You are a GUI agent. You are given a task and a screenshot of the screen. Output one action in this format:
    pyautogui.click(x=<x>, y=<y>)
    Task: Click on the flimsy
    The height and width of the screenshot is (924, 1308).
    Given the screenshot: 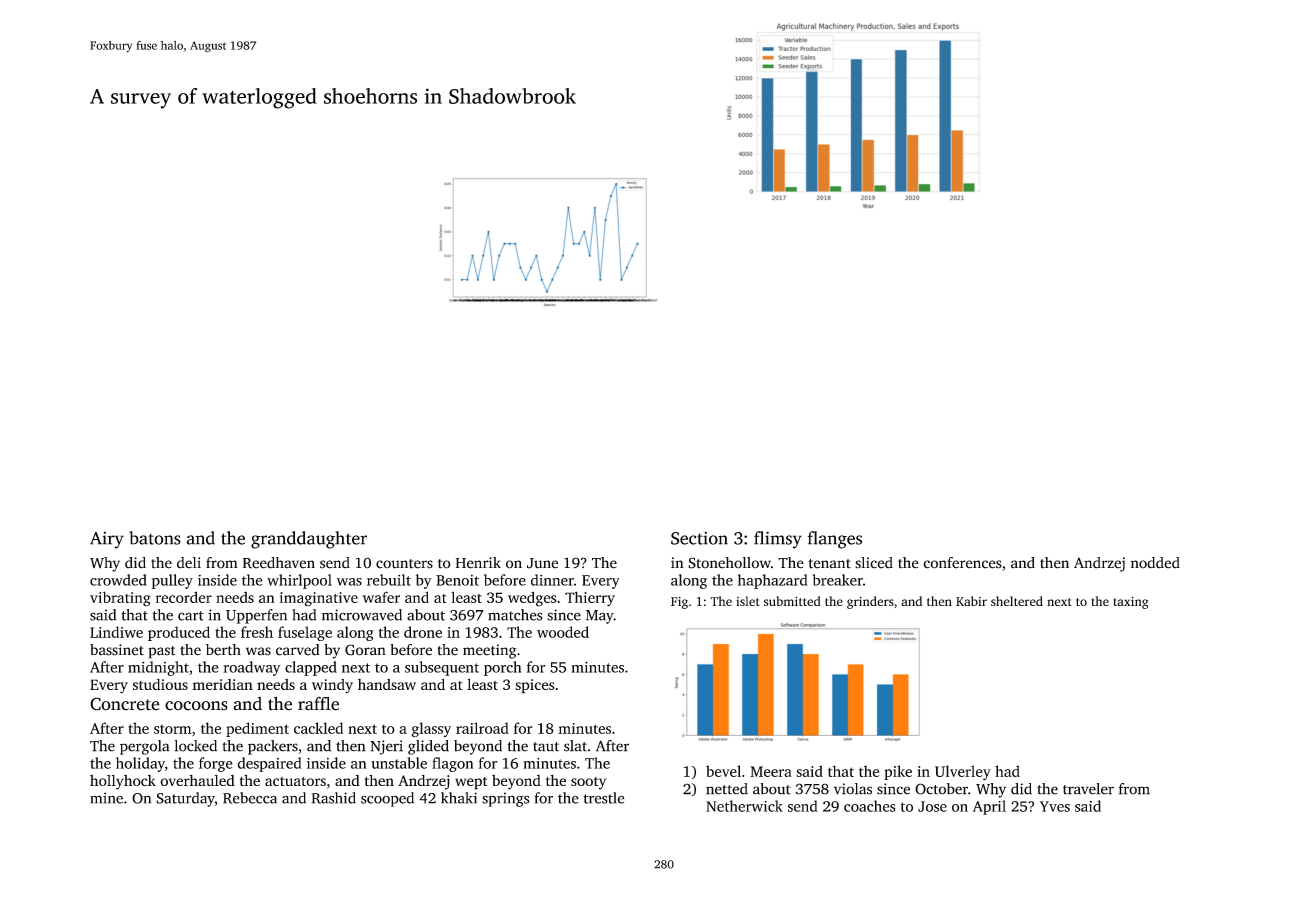 What is the action you would take?
    pyautogui.click(x=778, y=540)
